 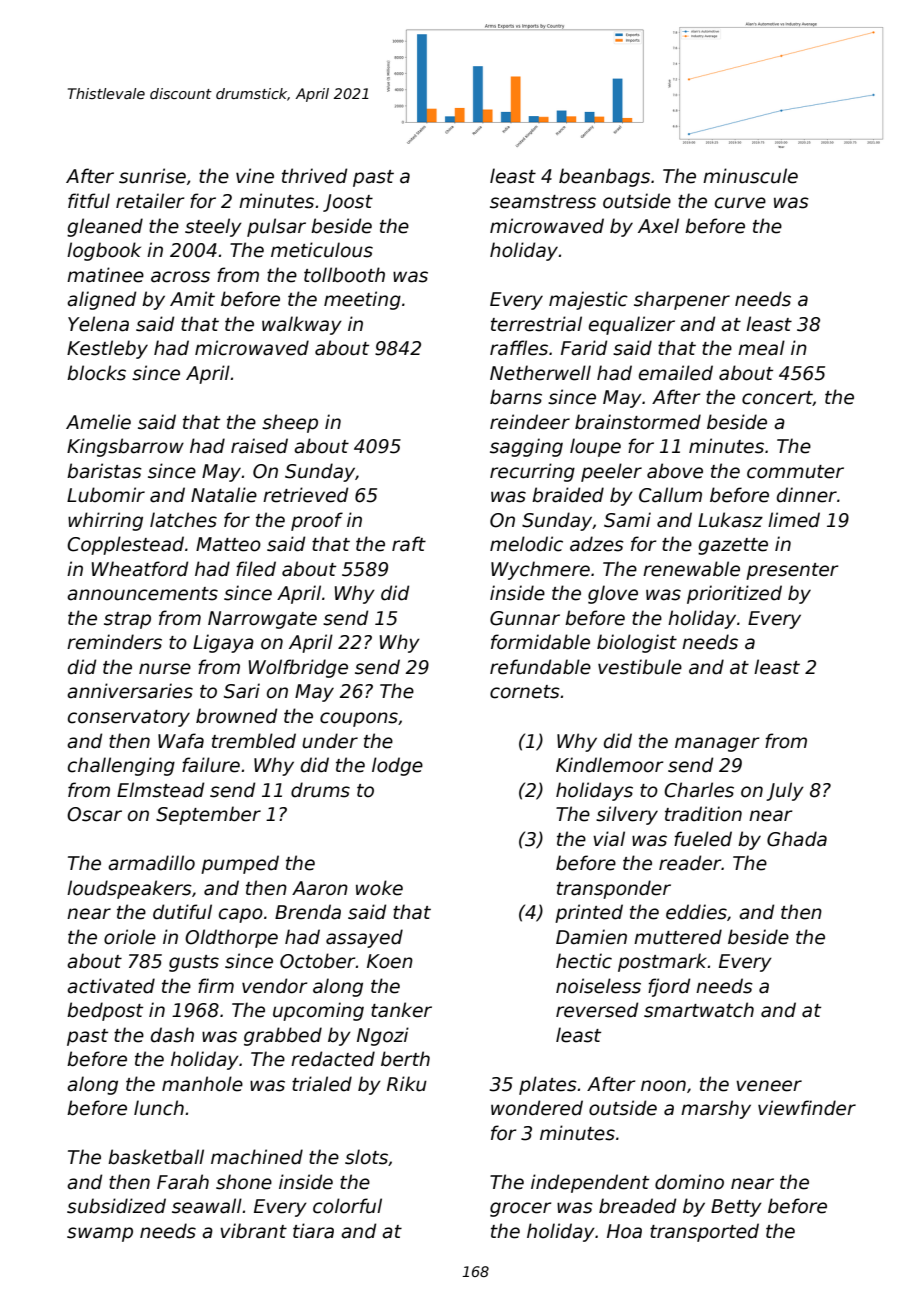 I want to click on eddies, so click(x=696, y=912).
